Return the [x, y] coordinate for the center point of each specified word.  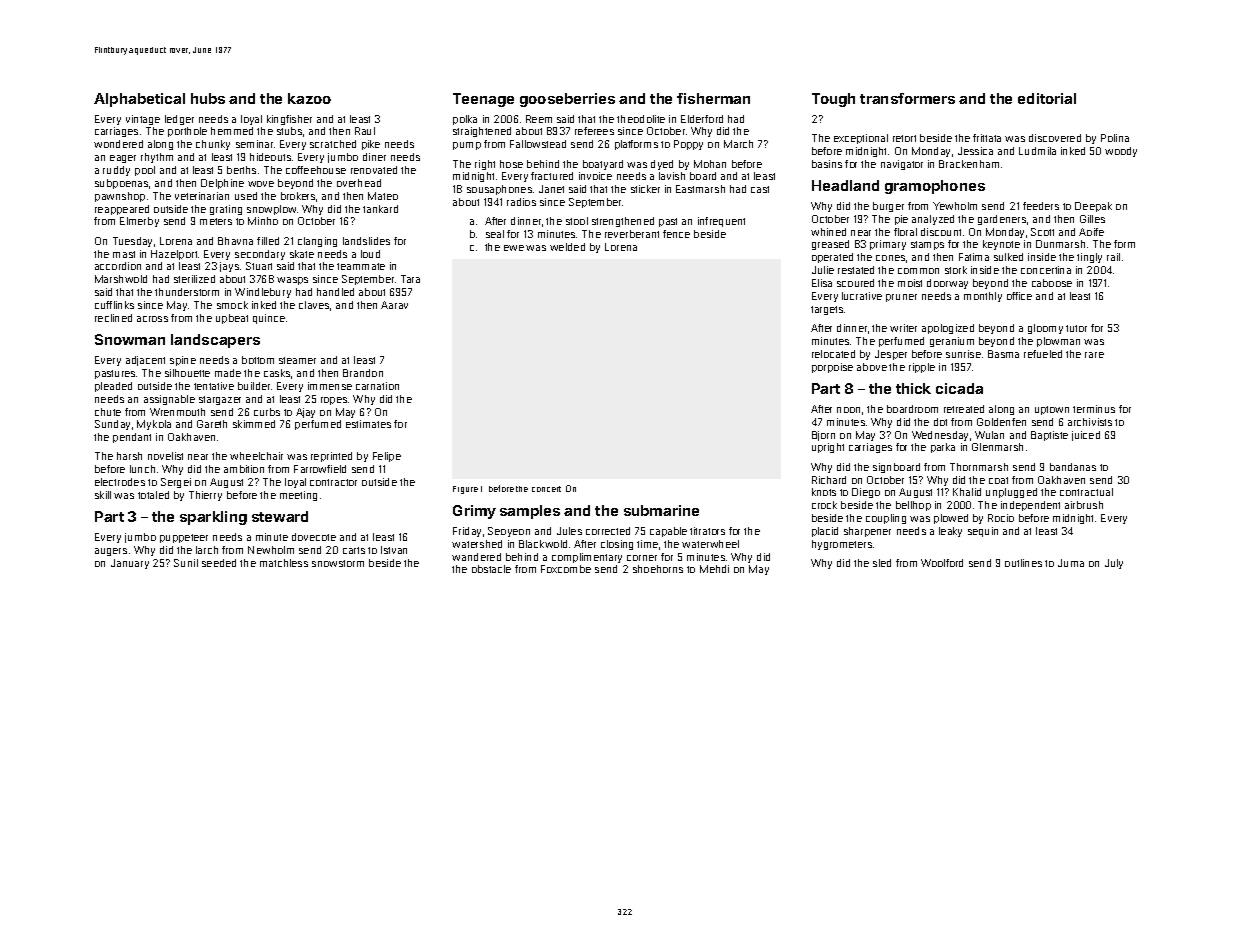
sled [882, 563]
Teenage [483, 100]
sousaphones [499, 190]
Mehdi [714, 569]
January [130, 564]
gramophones [935, 187]
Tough [833, 100]
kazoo [309, 98]
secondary [260, 255]
